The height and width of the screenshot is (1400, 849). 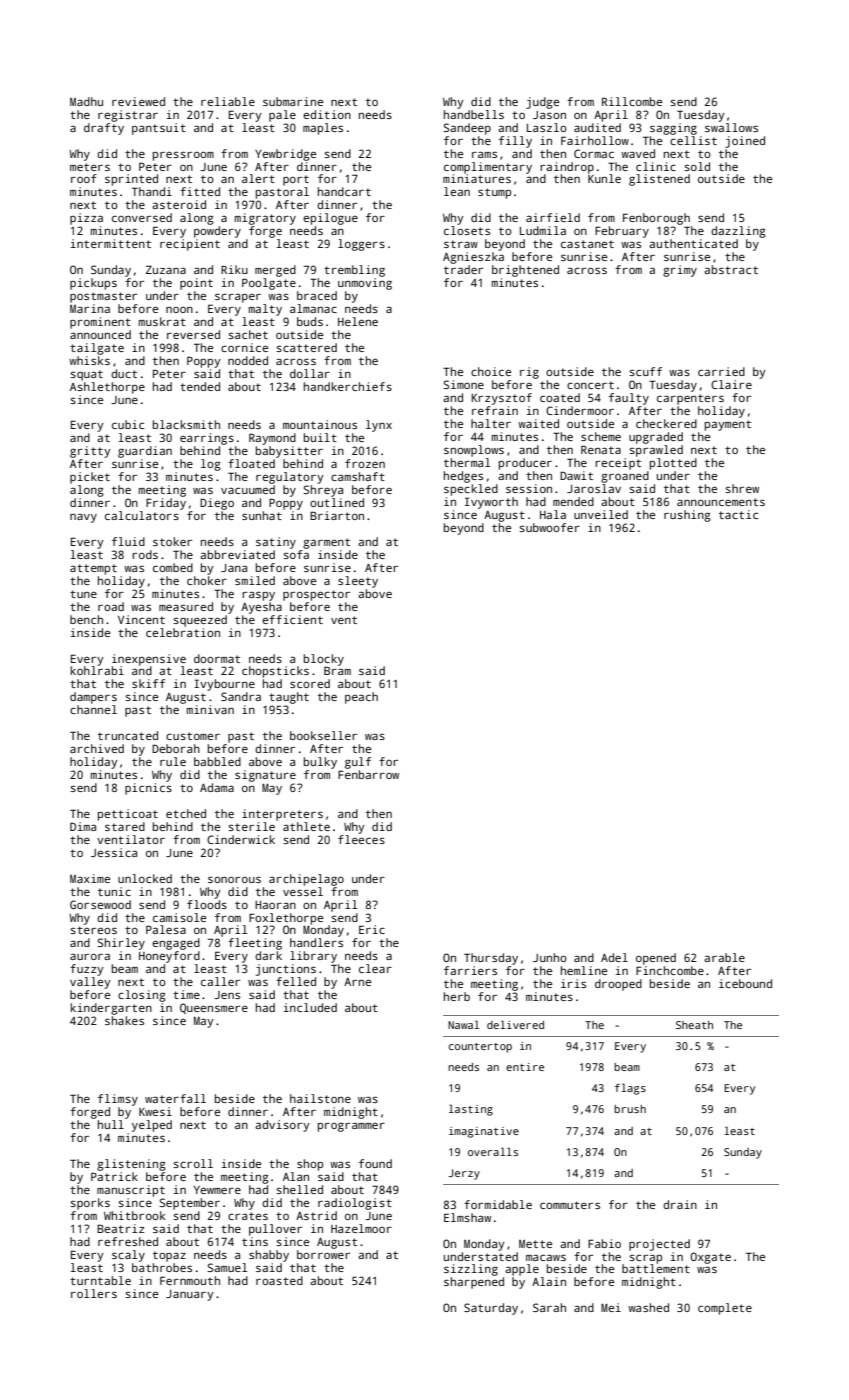 What do you see at coordinates (361, 698) in the screenshot?
I see `peach` at bounding box center [361, 698].
